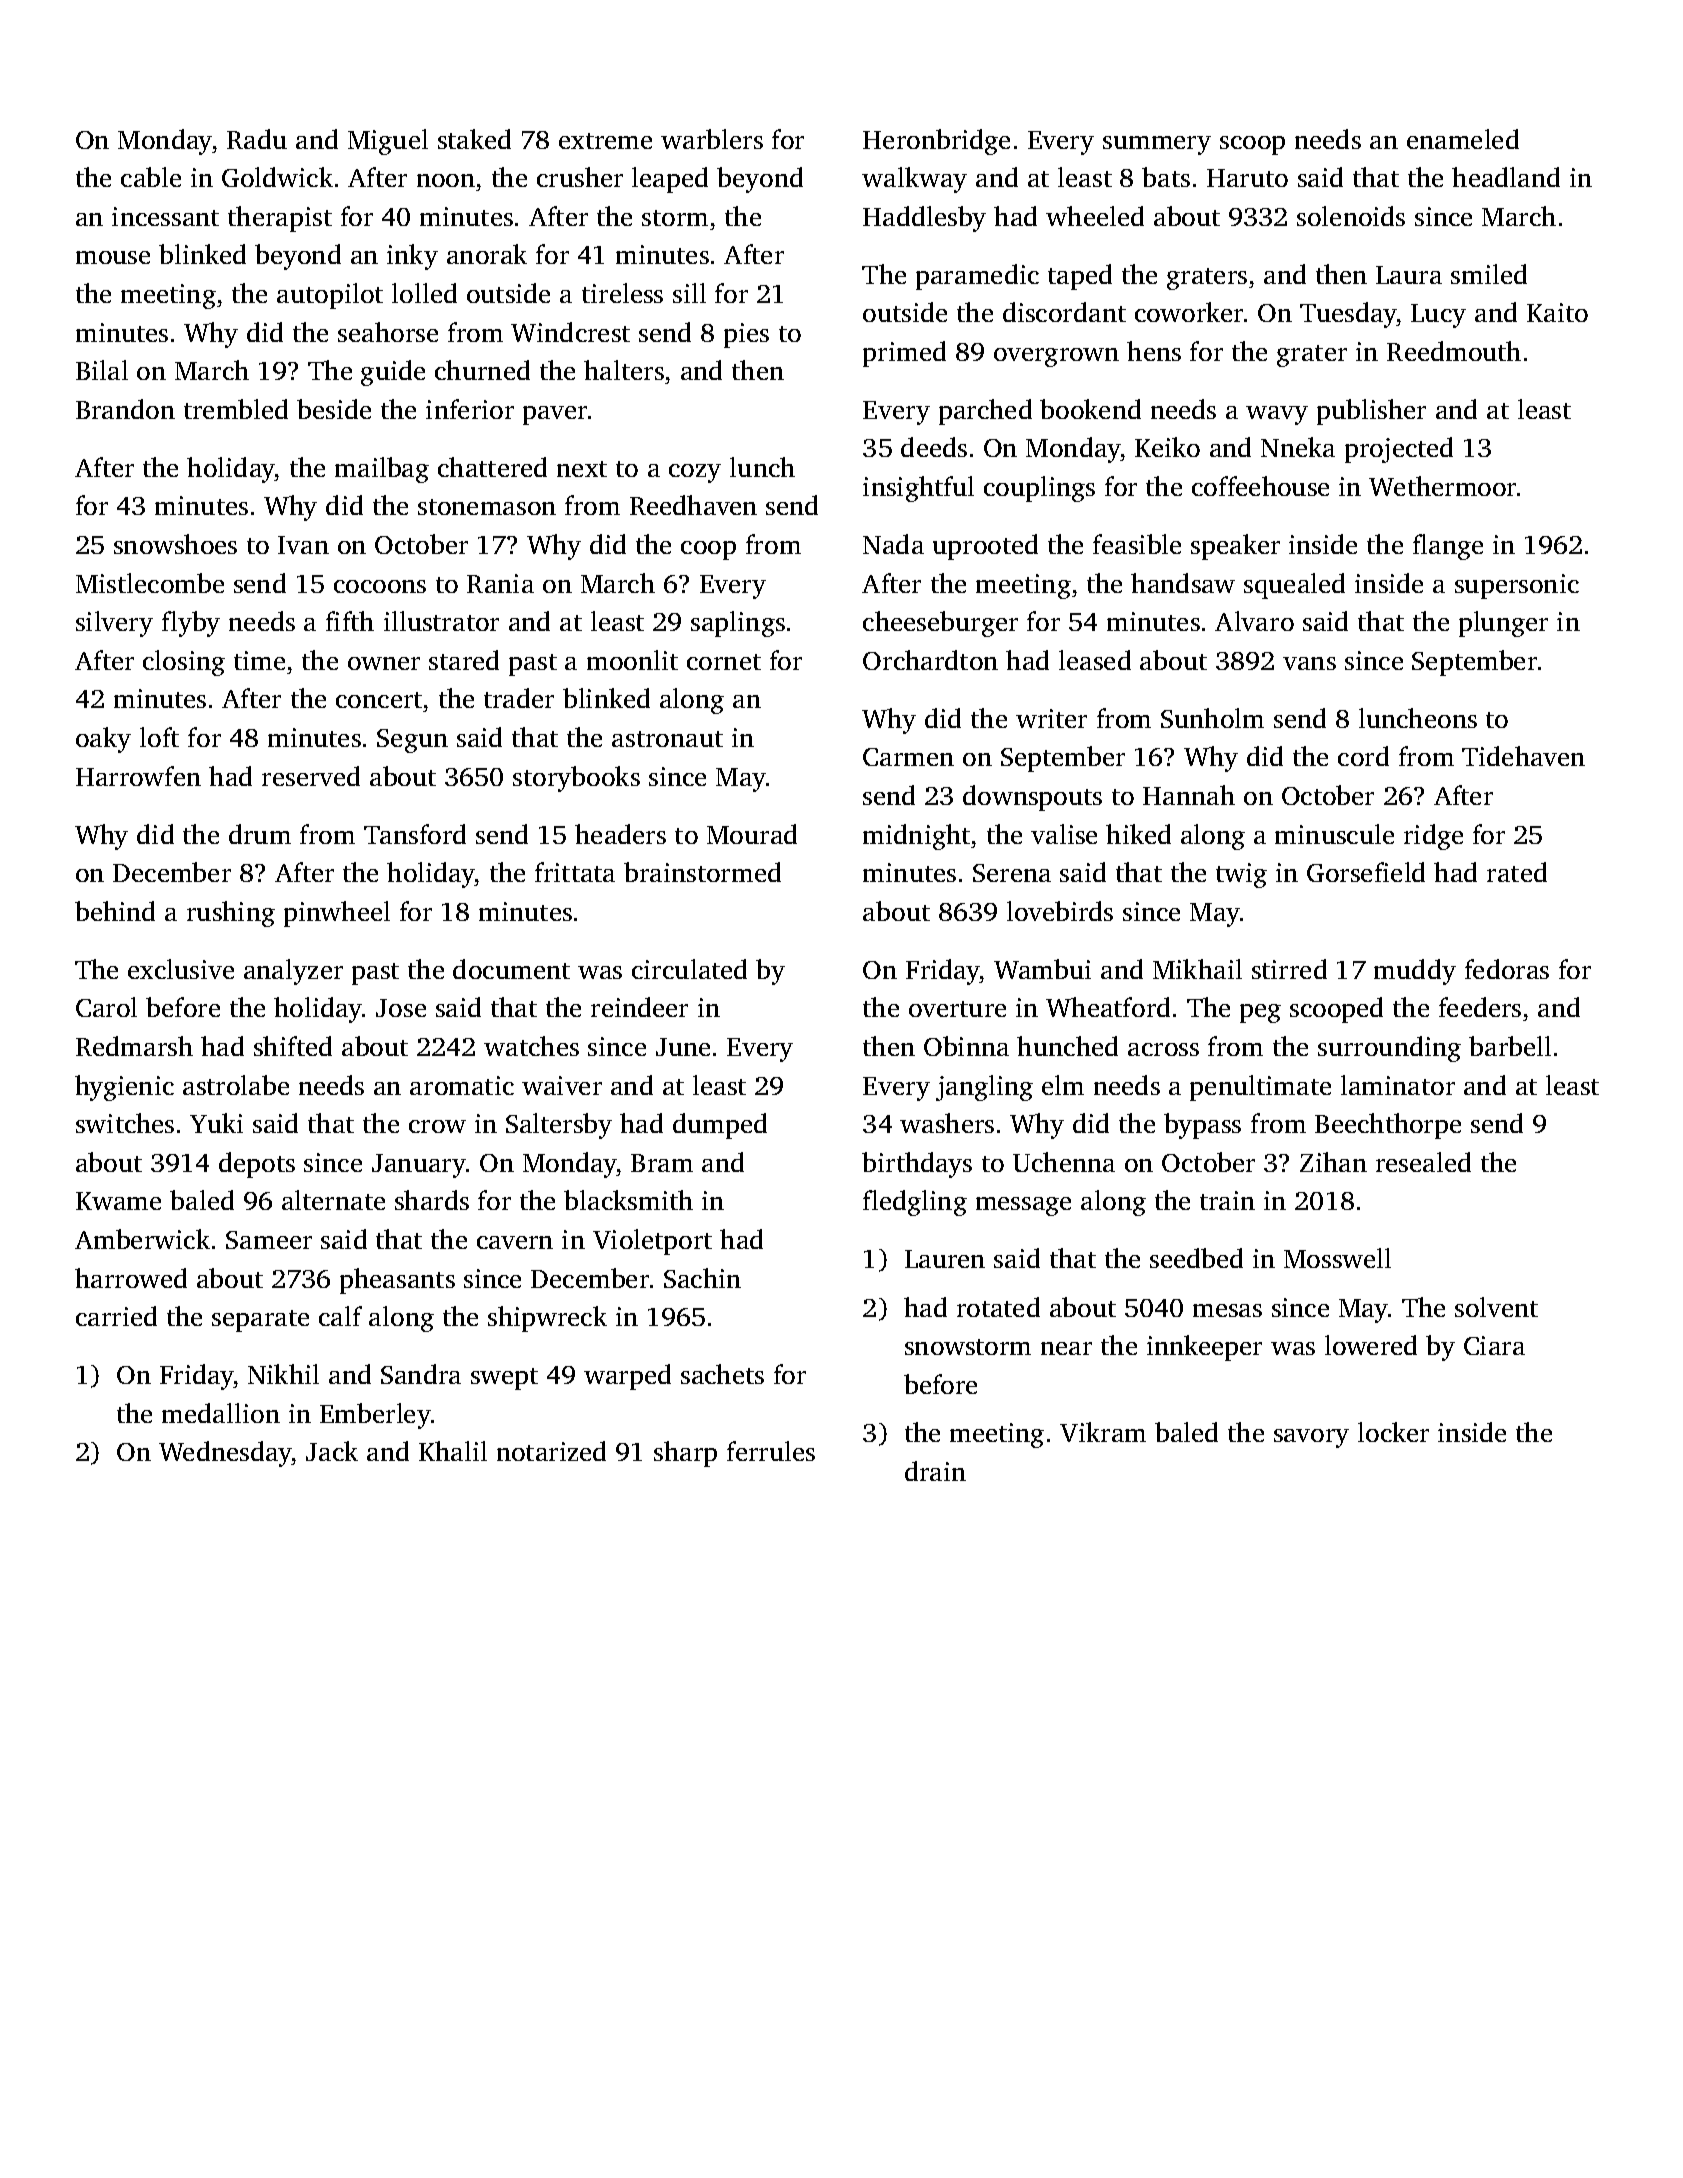  I want to click on Ciara, so click(1494, 1345).
